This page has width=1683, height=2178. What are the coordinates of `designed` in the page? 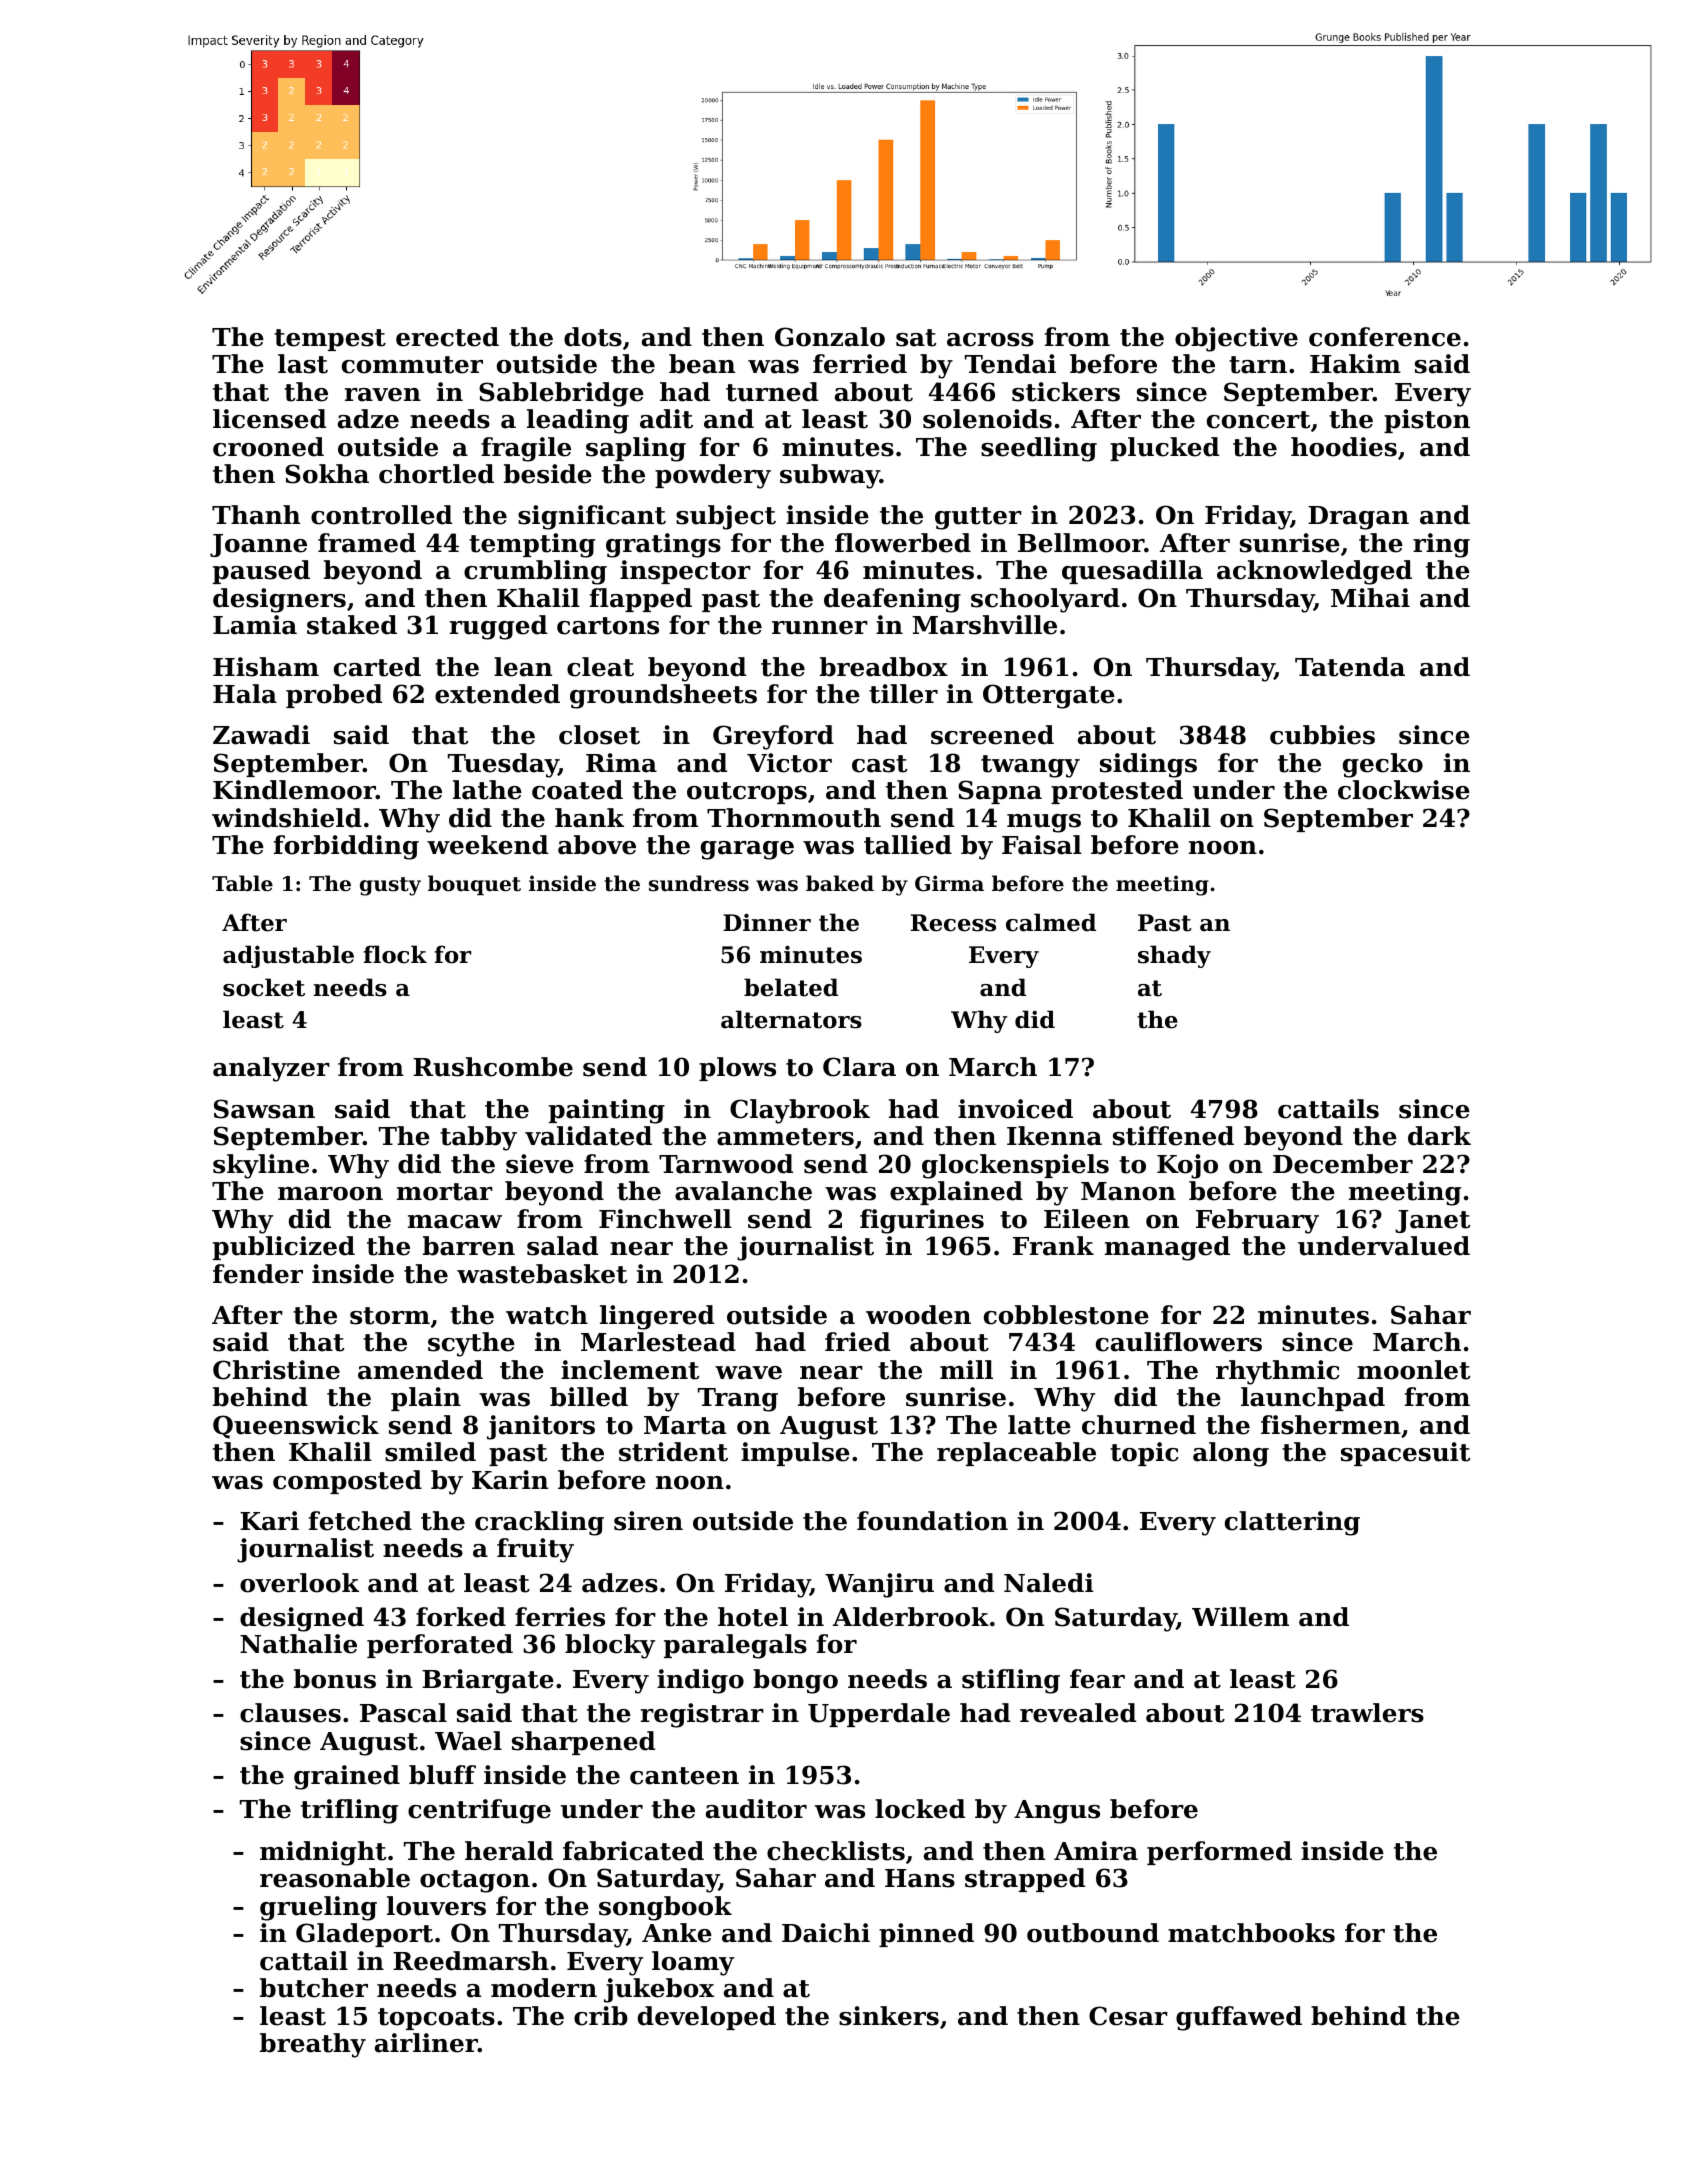 It's located at (302, 1619).
